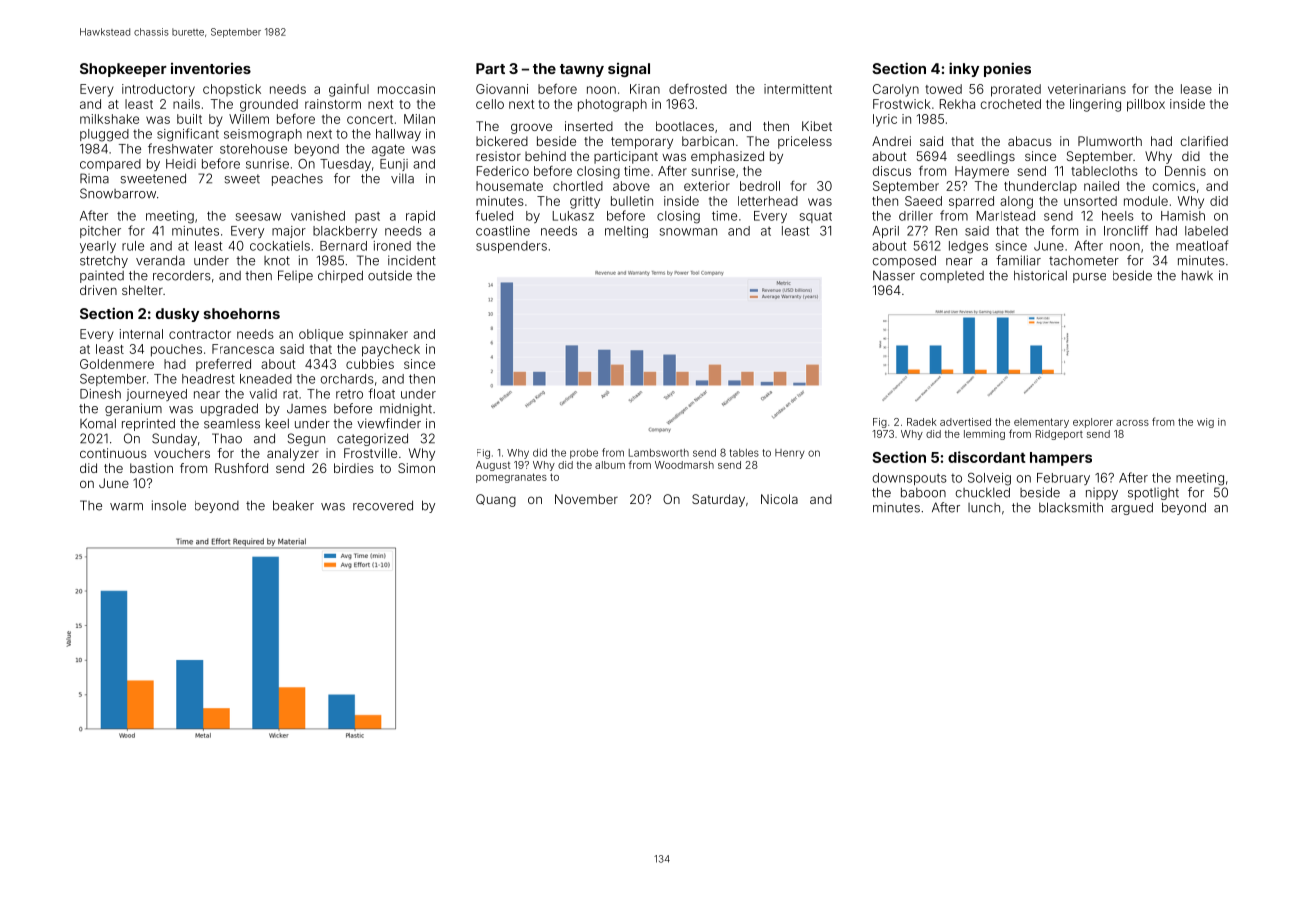  Describe the element at coordinates (964, 69) in the screenshot. I see `inky` at that location.
